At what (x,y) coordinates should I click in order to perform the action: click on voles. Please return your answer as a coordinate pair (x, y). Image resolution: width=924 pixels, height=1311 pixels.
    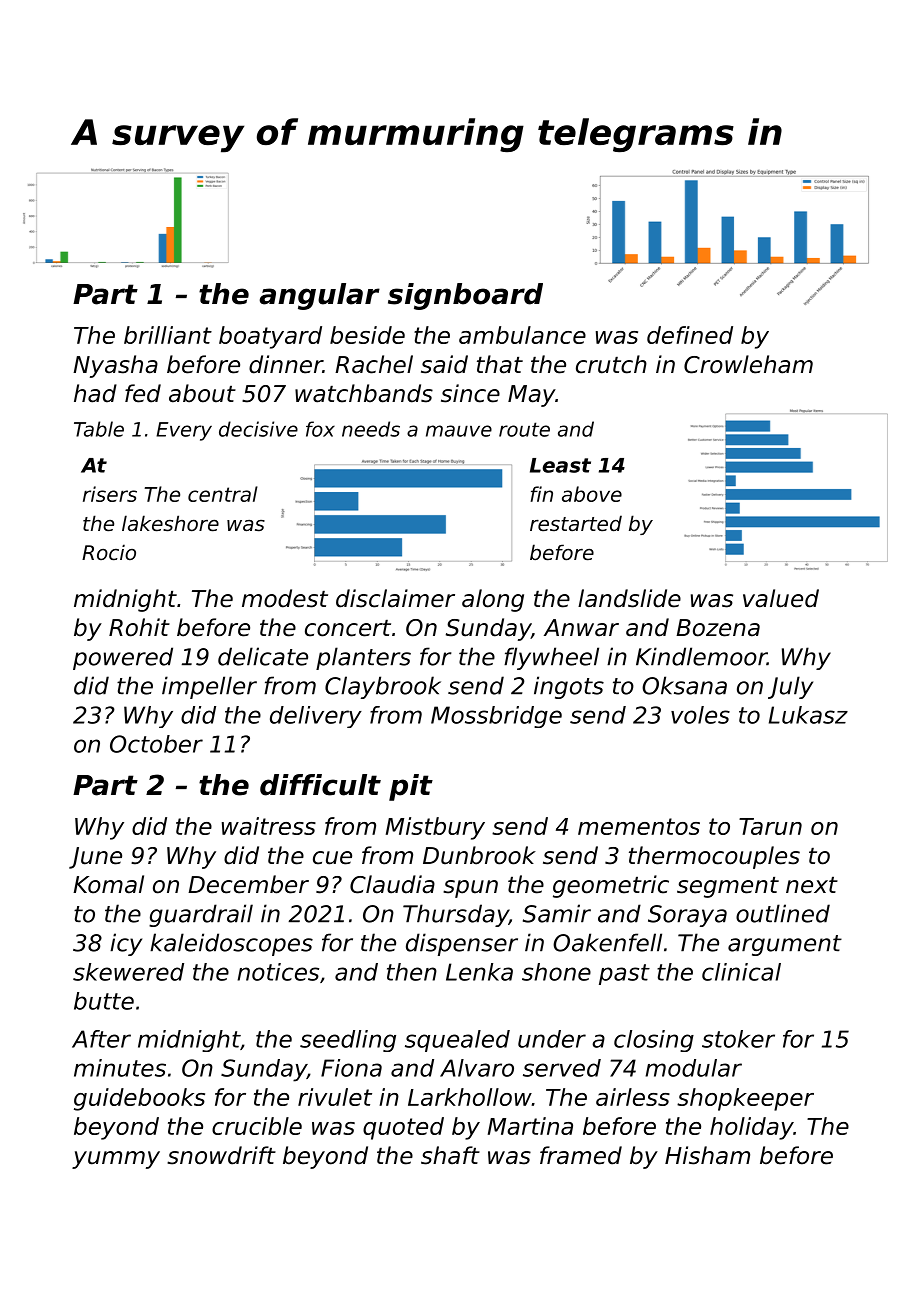
    Looking at the image, I should click on (700, 715).
